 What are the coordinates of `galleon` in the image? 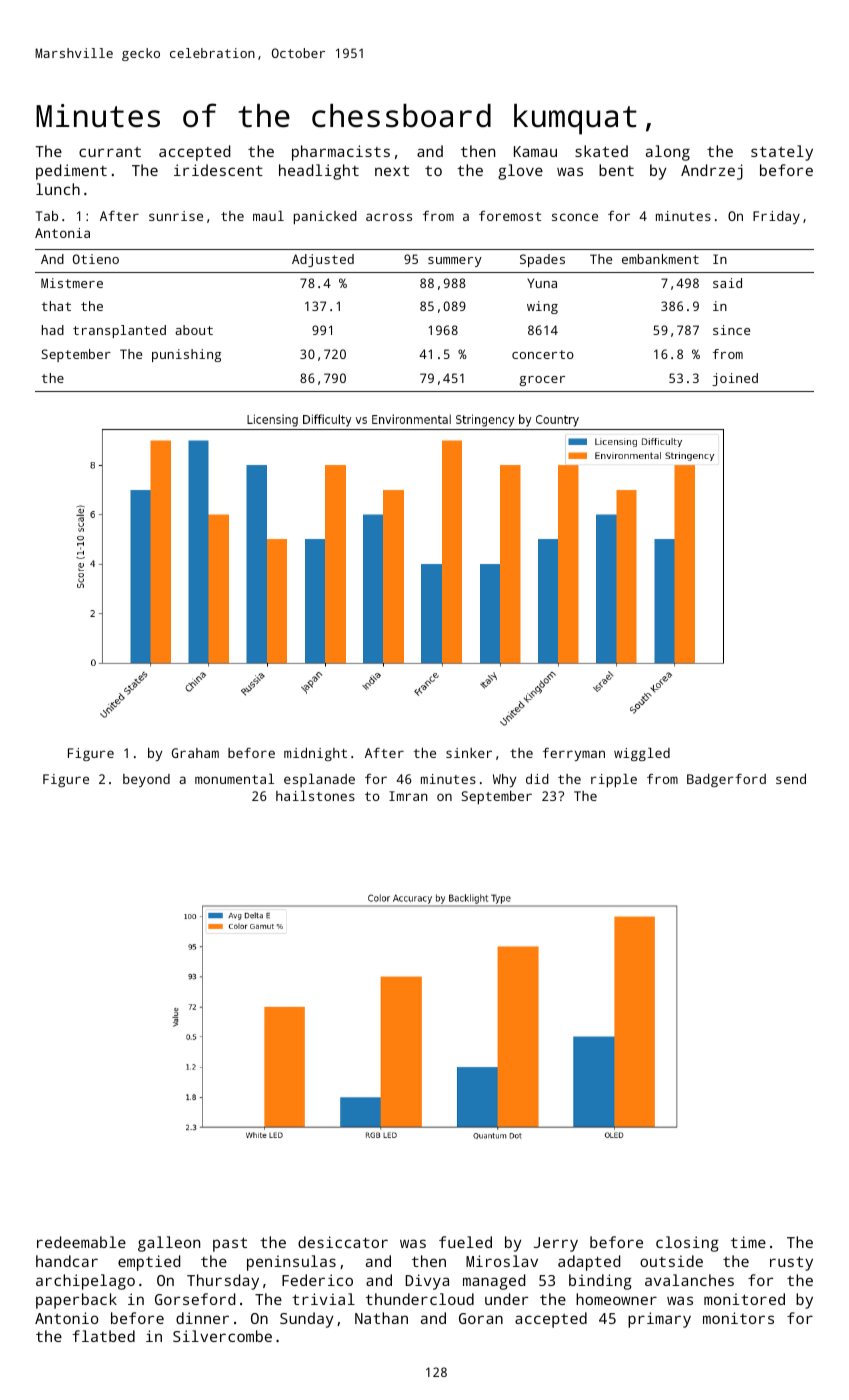 It's located at (169, 1244).
